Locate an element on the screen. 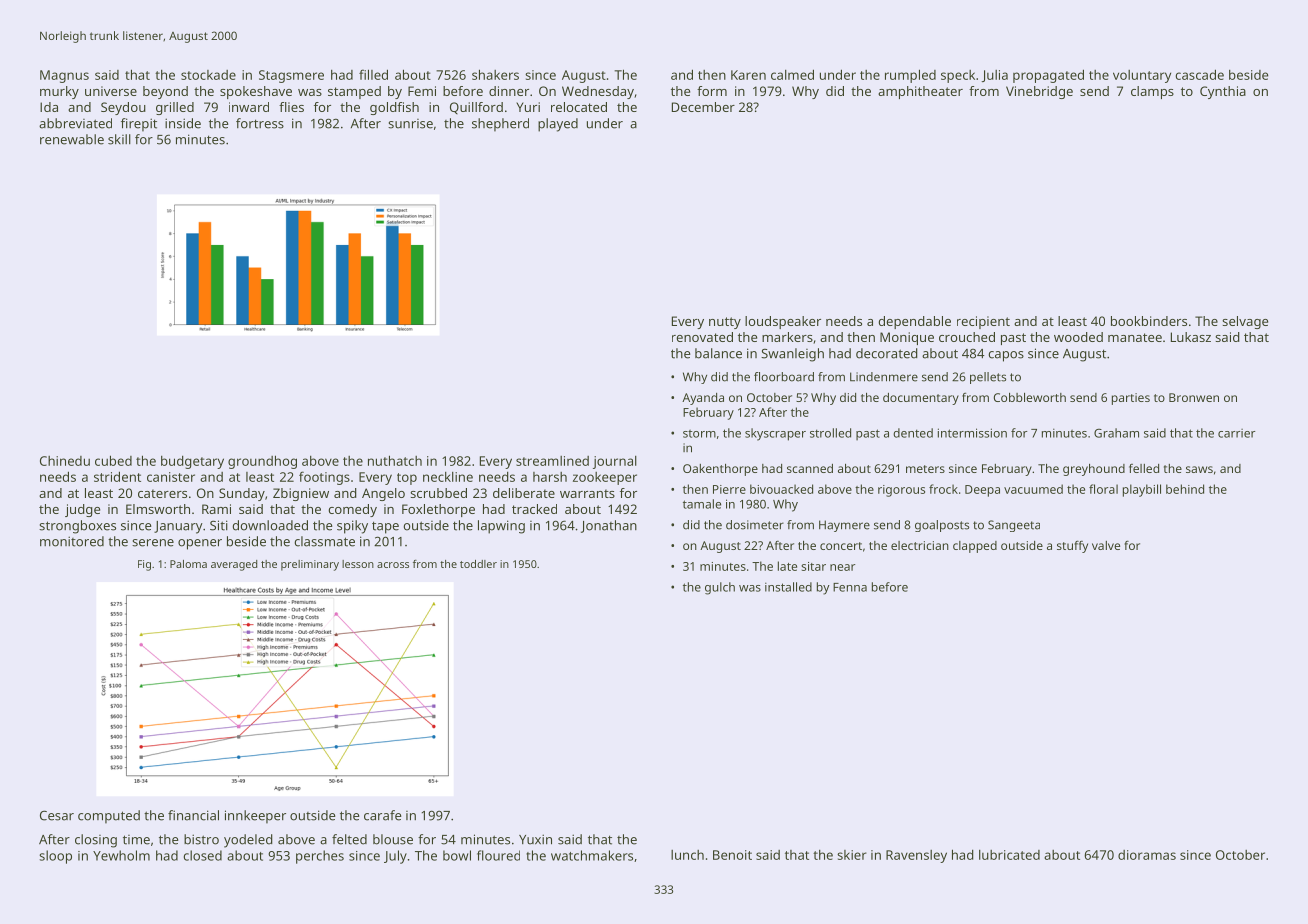  preliminary is located at coordinates (310, 565).
